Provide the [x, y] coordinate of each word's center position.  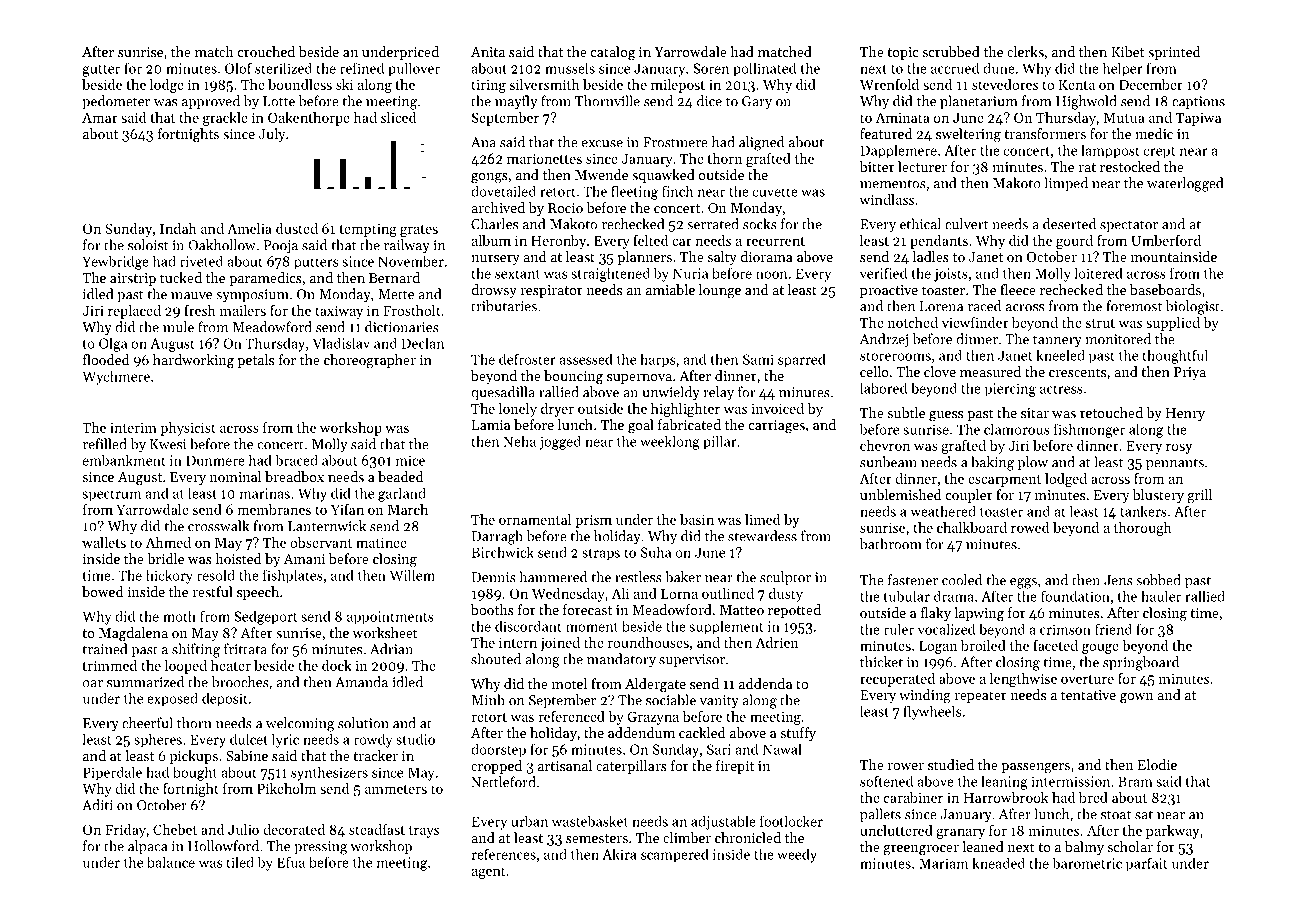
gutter [101, 71]
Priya [1190, 373]
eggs [1023, 583]
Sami [758, 359]
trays [424, 832]
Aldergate [655, 685]
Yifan [347, 509]
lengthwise [1023, 680]
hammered [553, 577]
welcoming [300, 724]
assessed [586, 359]
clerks [1025, 51]
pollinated [764, 69]
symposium [252, 296]
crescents [1077, 372]
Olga [113, 345]
